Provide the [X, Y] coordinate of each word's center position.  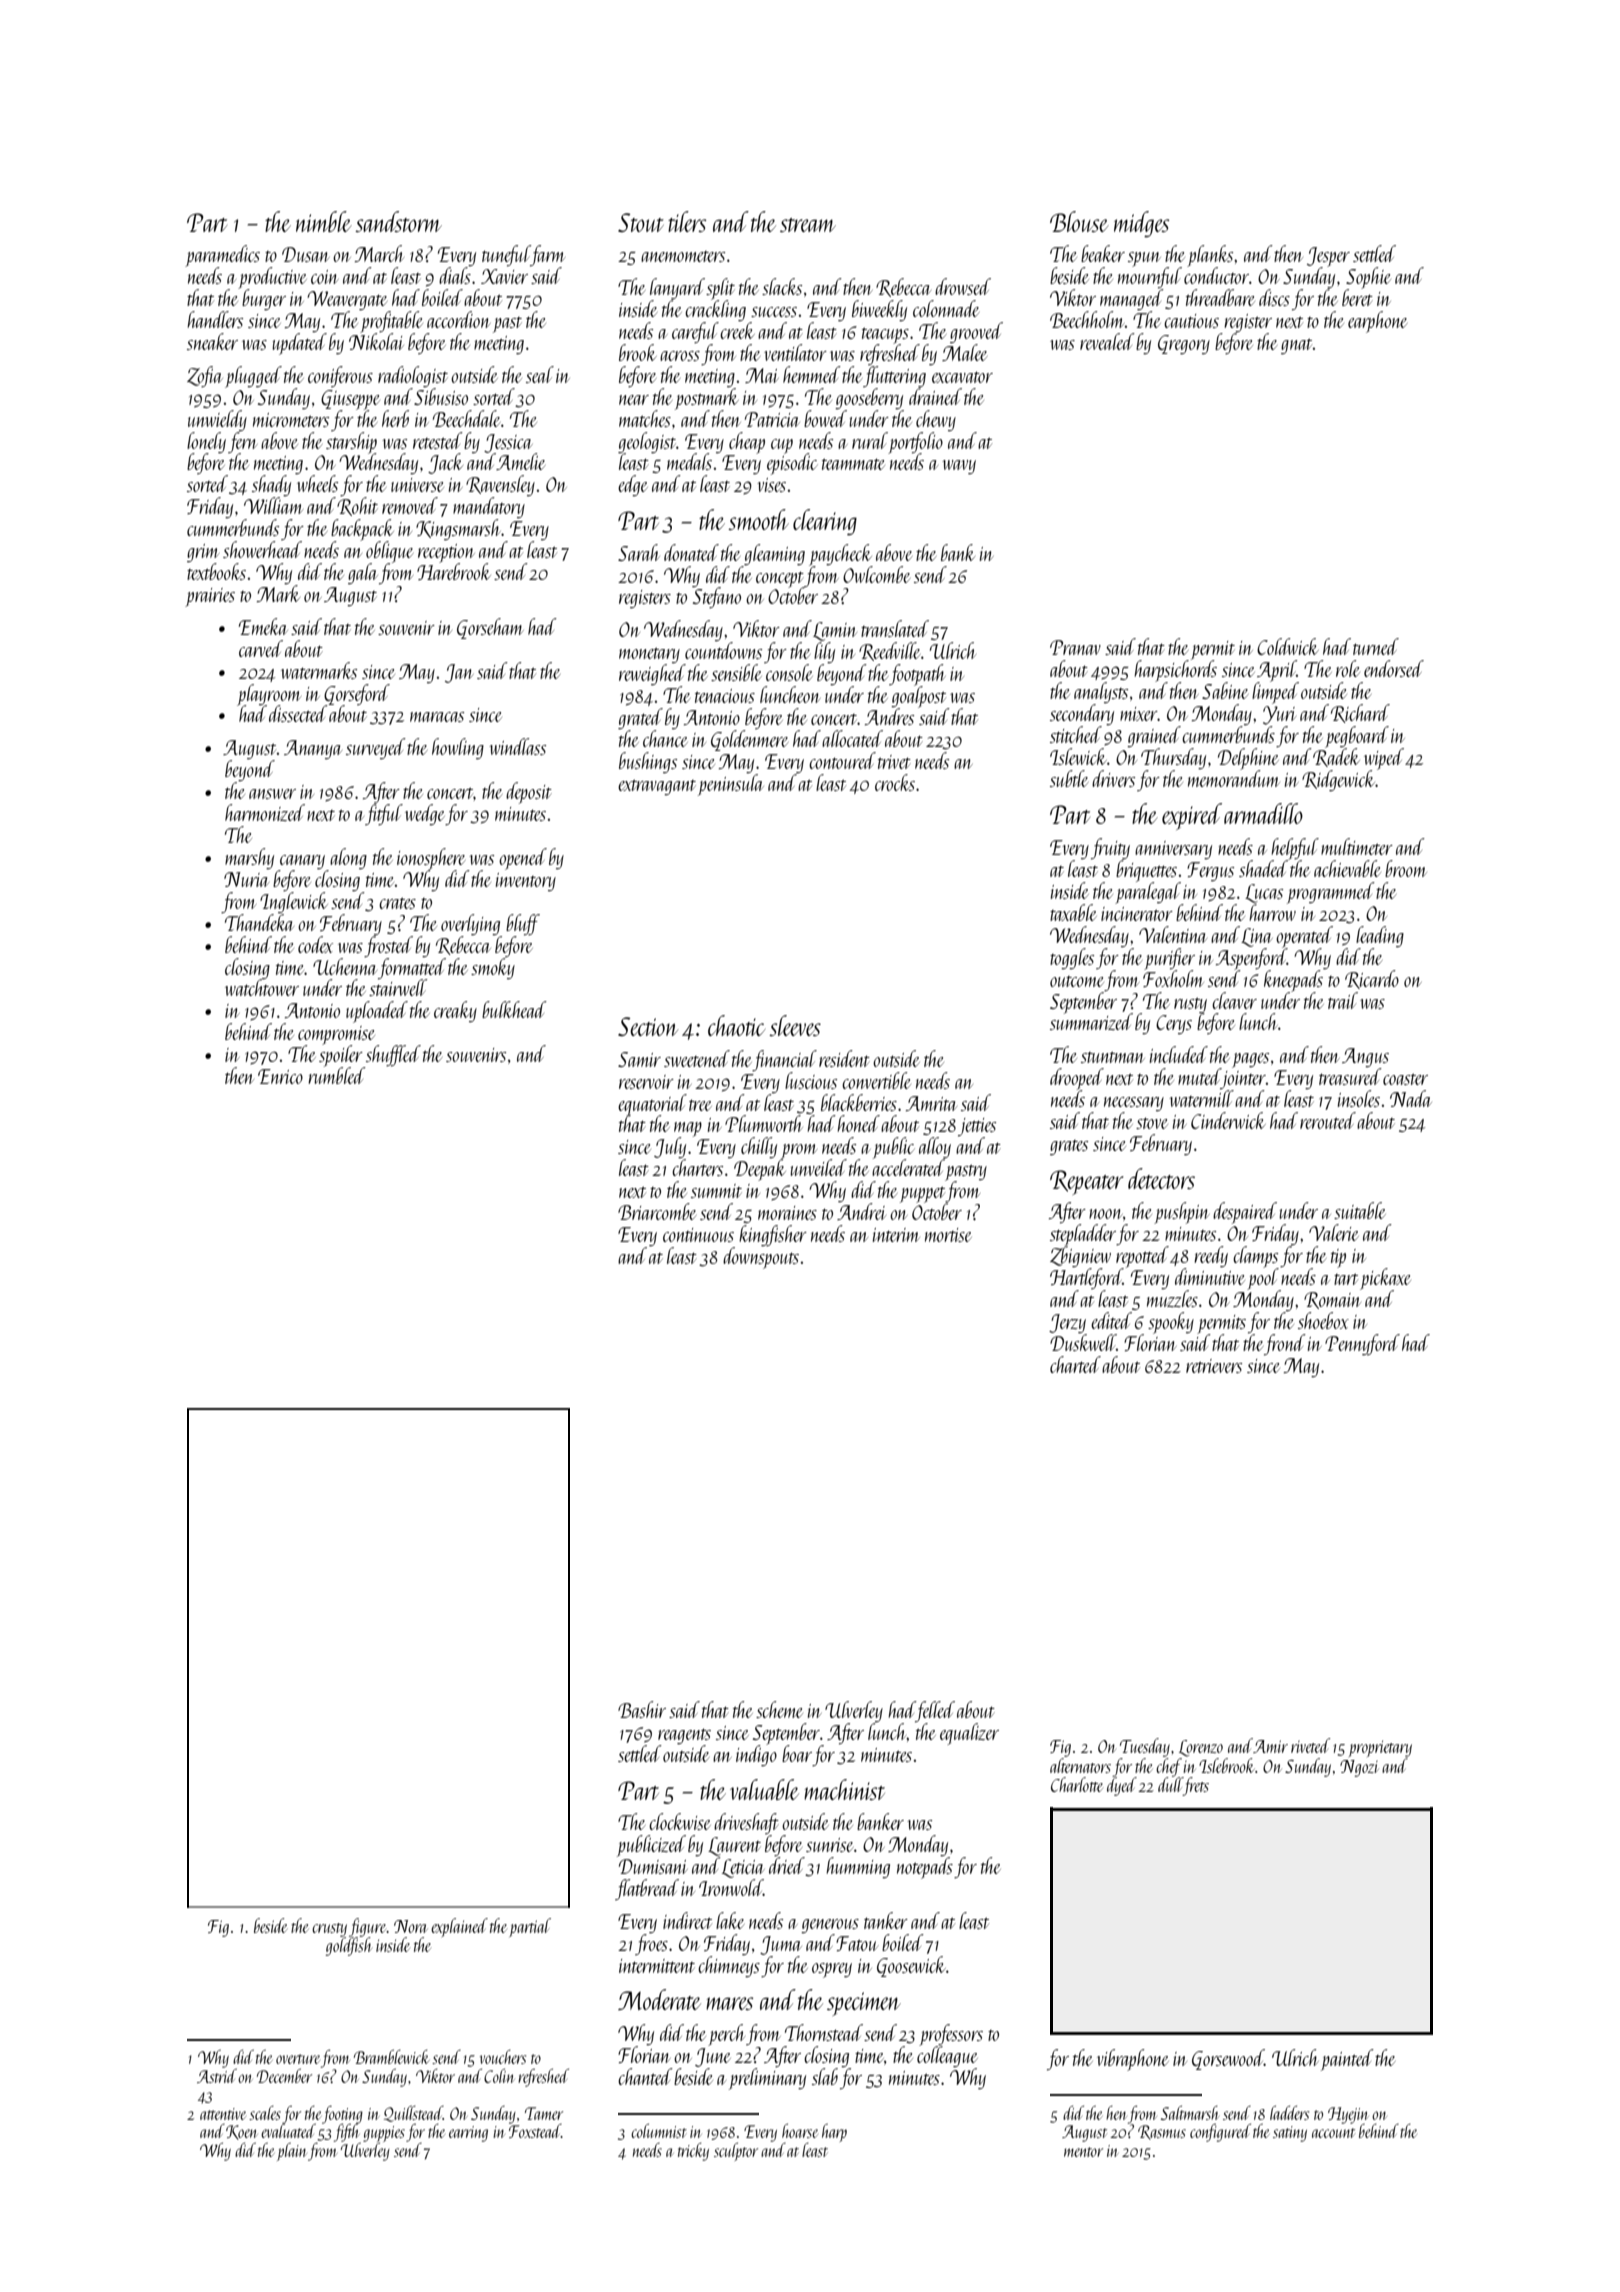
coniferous [340, 376]
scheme [779, 1709]
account [1333, 2133]
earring [468, 2134]
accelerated [908, 1168]
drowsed [963, 286]
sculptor [736, 2151]
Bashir [642, 1709]
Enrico [280, 1076]
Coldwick [1288, 646]
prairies [210, 597]
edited [1111, 1320]
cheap [747, 443]
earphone [1377, 322]
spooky [1171, 1323]
